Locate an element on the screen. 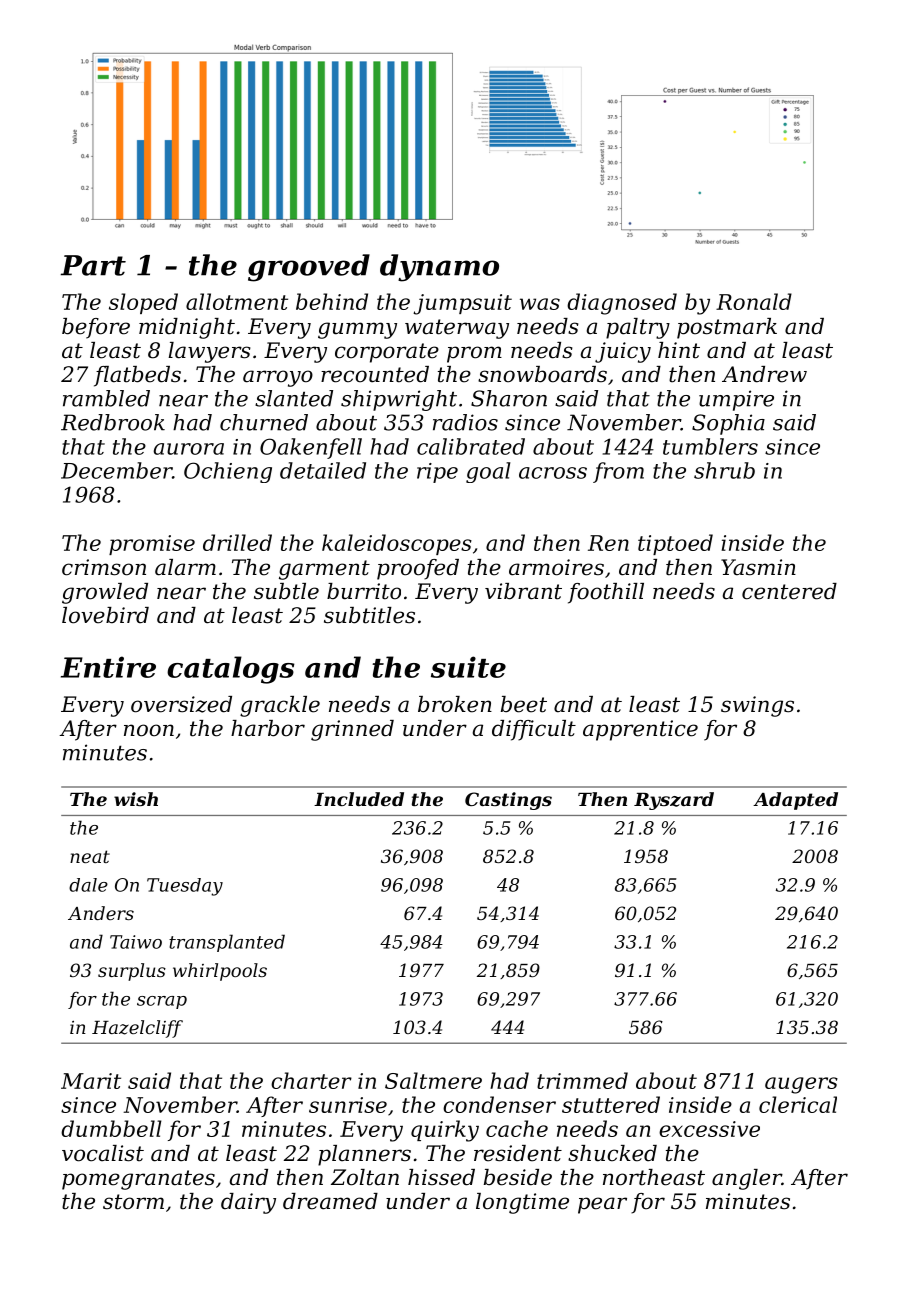 The image size is (908, 1316). Ryszard is located at coordinates (674, 801).
